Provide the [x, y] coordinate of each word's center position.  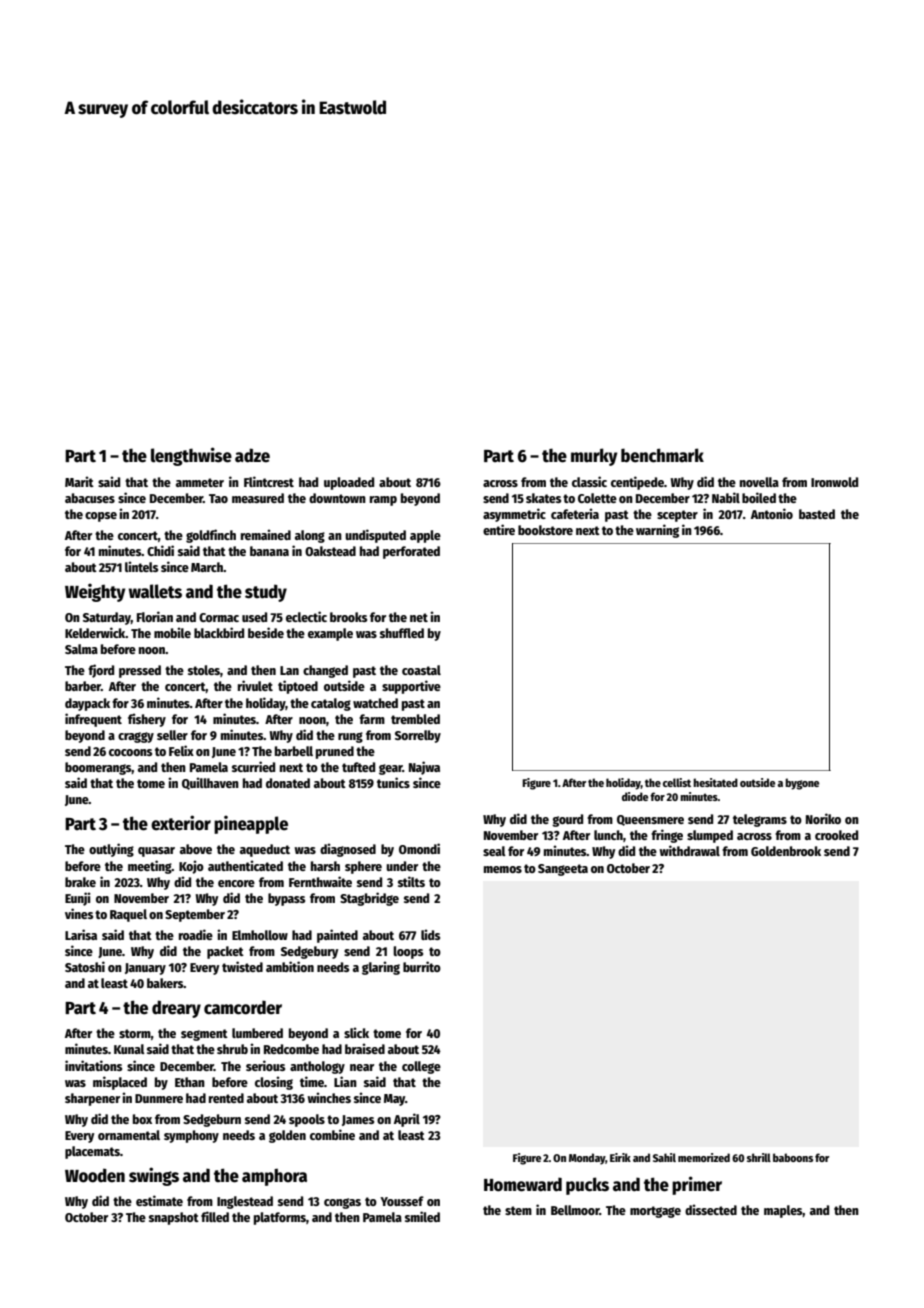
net [419, 617]
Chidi [160, 550]
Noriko [823, 818]
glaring [381, 968]
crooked [836, 835]
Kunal [129, 1049]
